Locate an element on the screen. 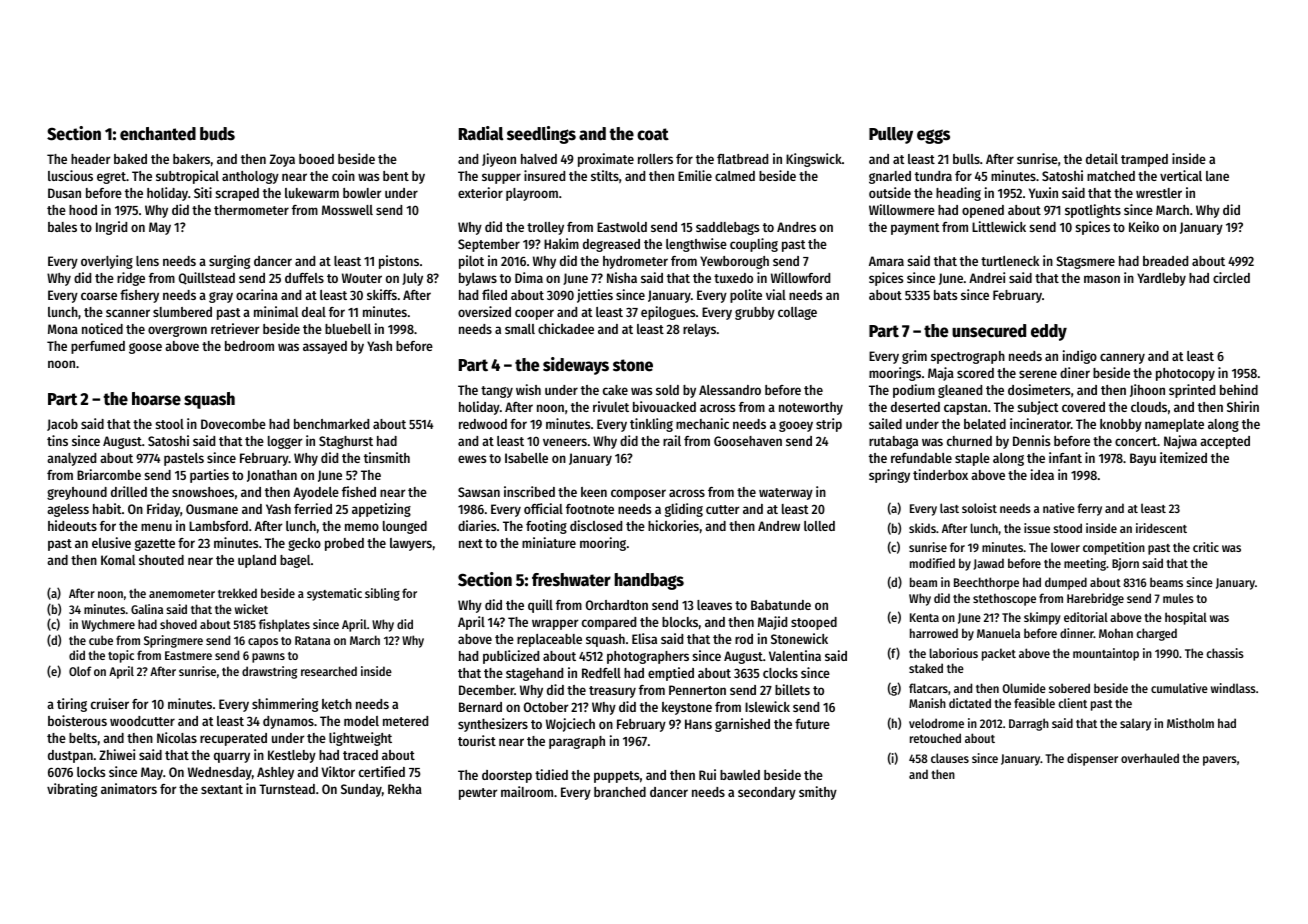 Image resolution: width=1308 pixels, height=924 pixels. Ingrid is located at coordinates (111, 228).
